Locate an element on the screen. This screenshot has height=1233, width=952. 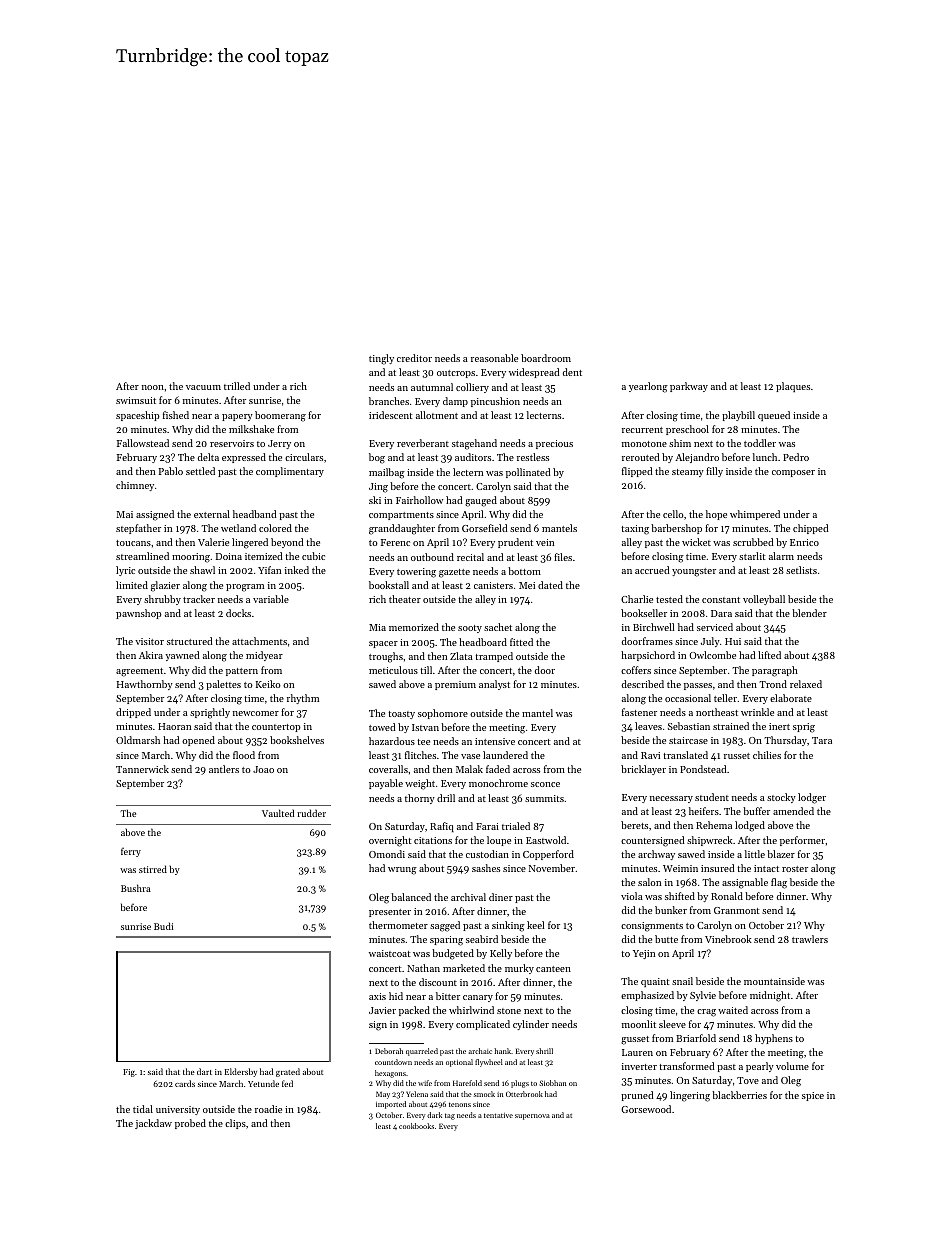
Weimin is located at coordinates (680, 868).
